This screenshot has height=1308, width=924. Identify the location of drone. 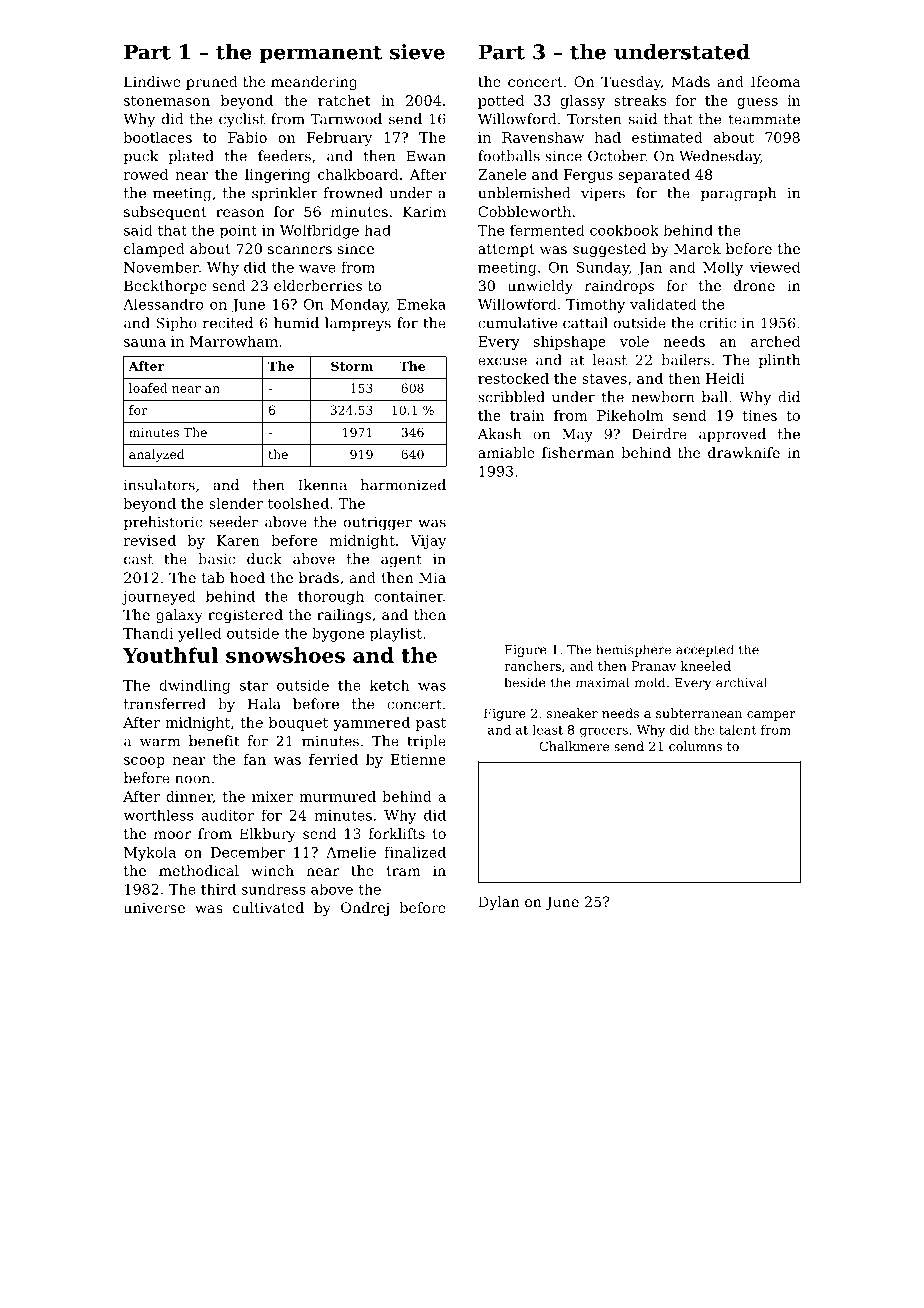
(754, 285).
